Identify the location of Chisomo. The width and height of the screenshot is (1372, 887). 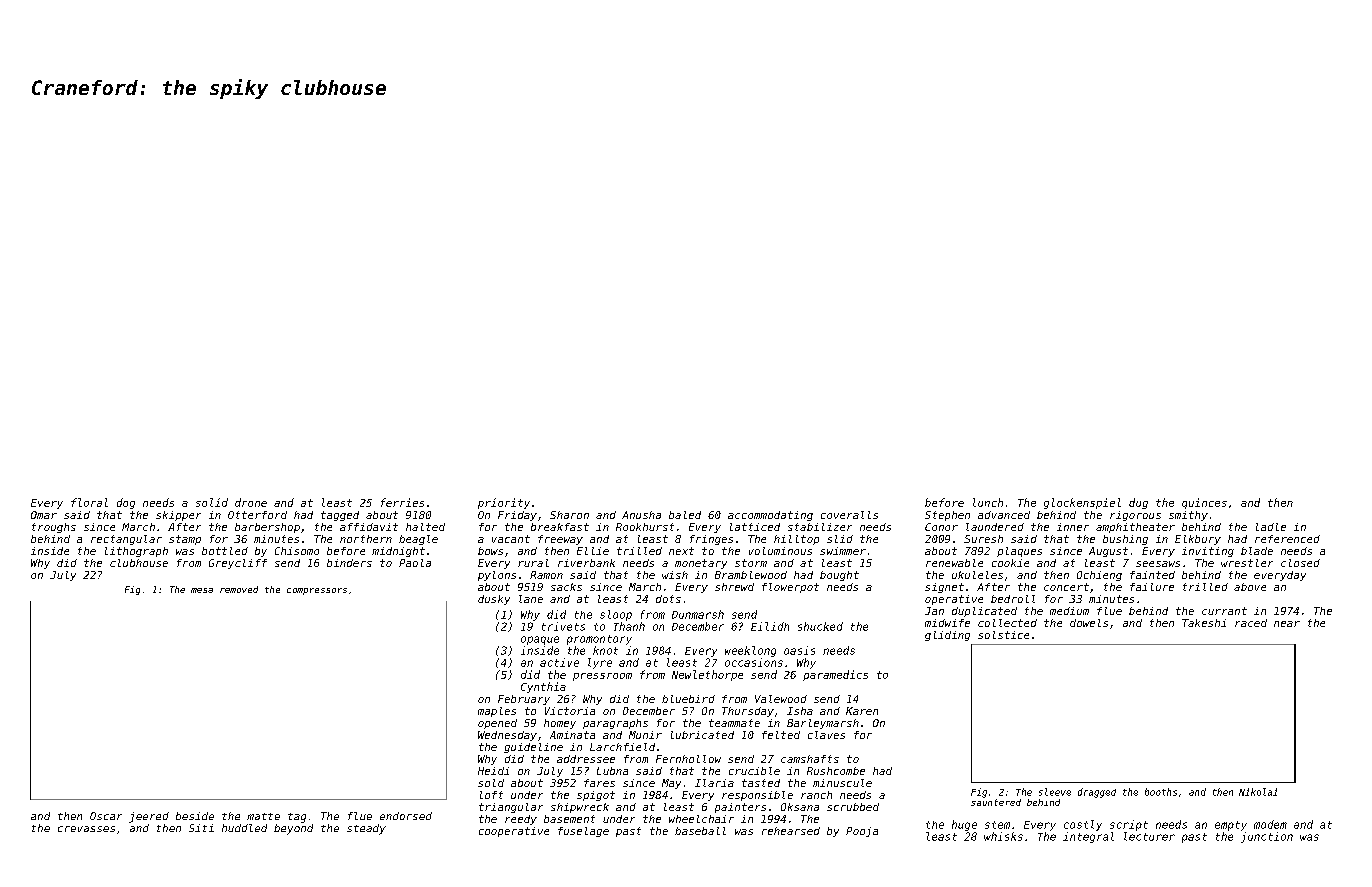
(297, 551).
